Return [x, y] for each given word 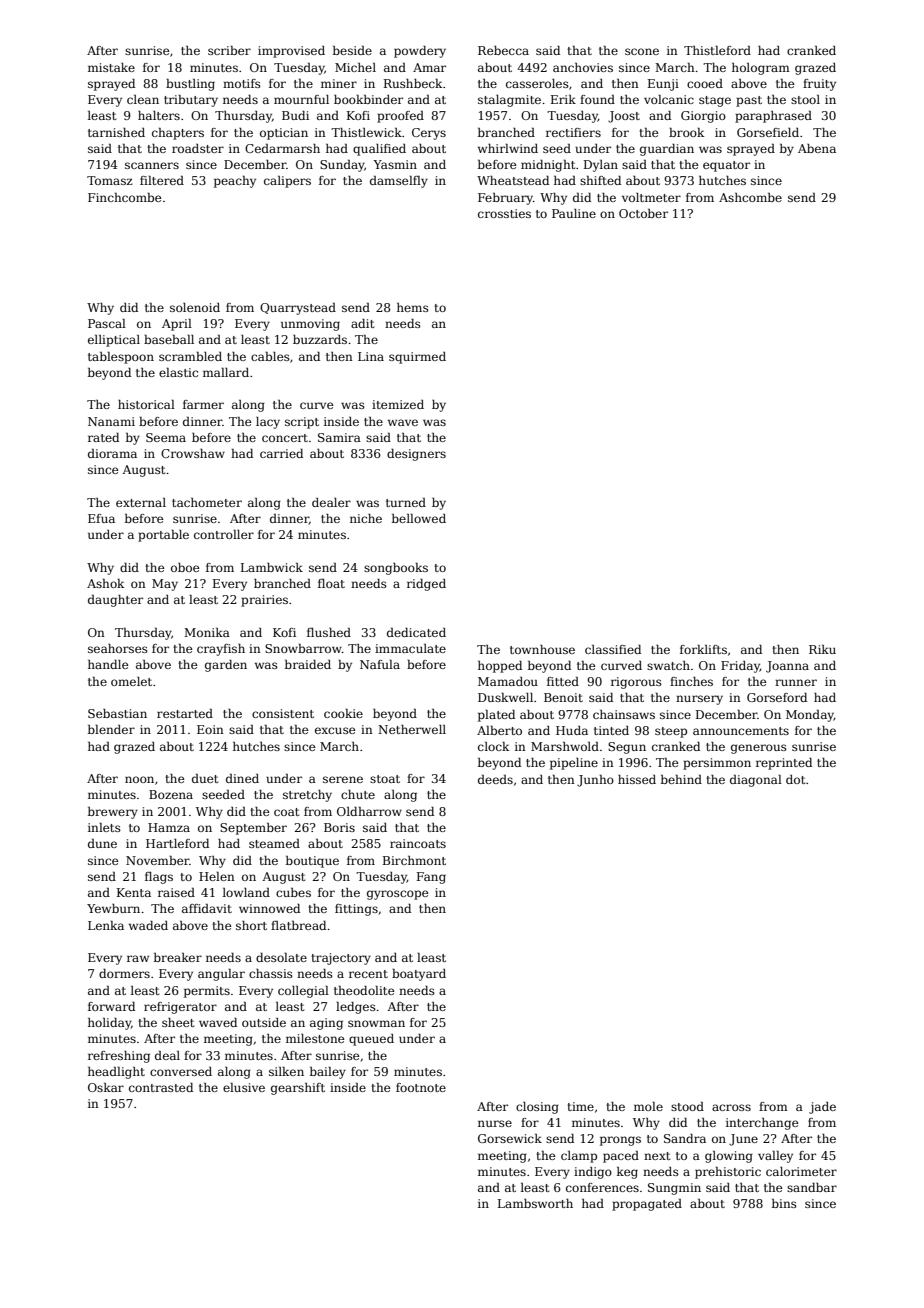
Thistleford [717, 50]
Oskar [106, 1087]
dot [795, 779]
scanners [152, 165]
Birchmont [414, 860]
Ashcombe [750, 197]
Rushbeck [413, 83]
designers [416, 455]
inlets [104, 827]
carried [281, 453]
